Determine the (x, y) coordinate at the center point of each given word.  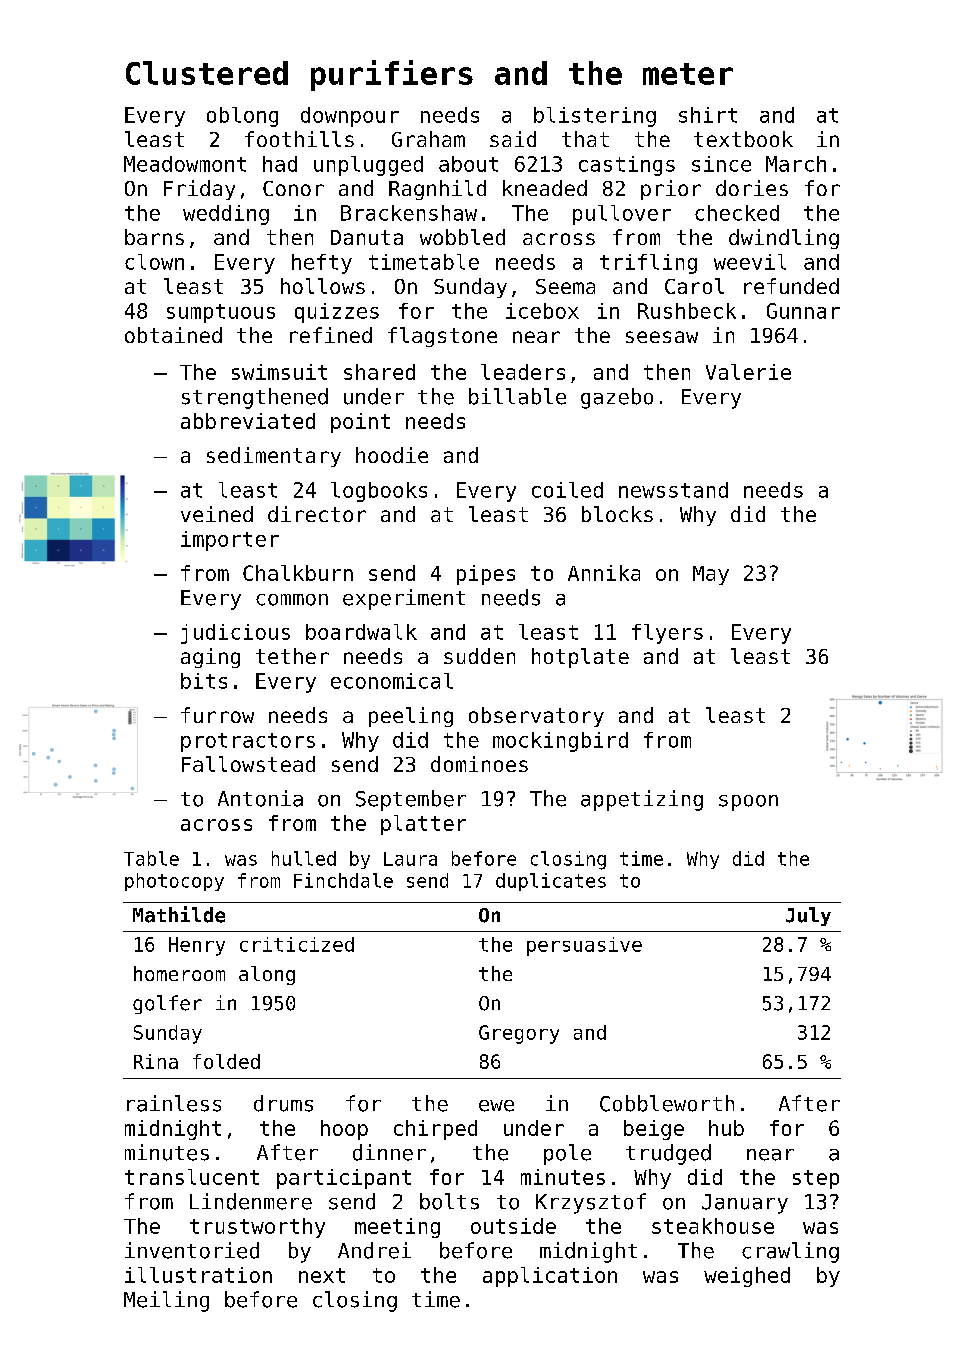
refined (331, 335)
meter (688, 74)
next (322, 1275)
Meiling (166, 1301)
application (550, 1277)
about (468, 164)
